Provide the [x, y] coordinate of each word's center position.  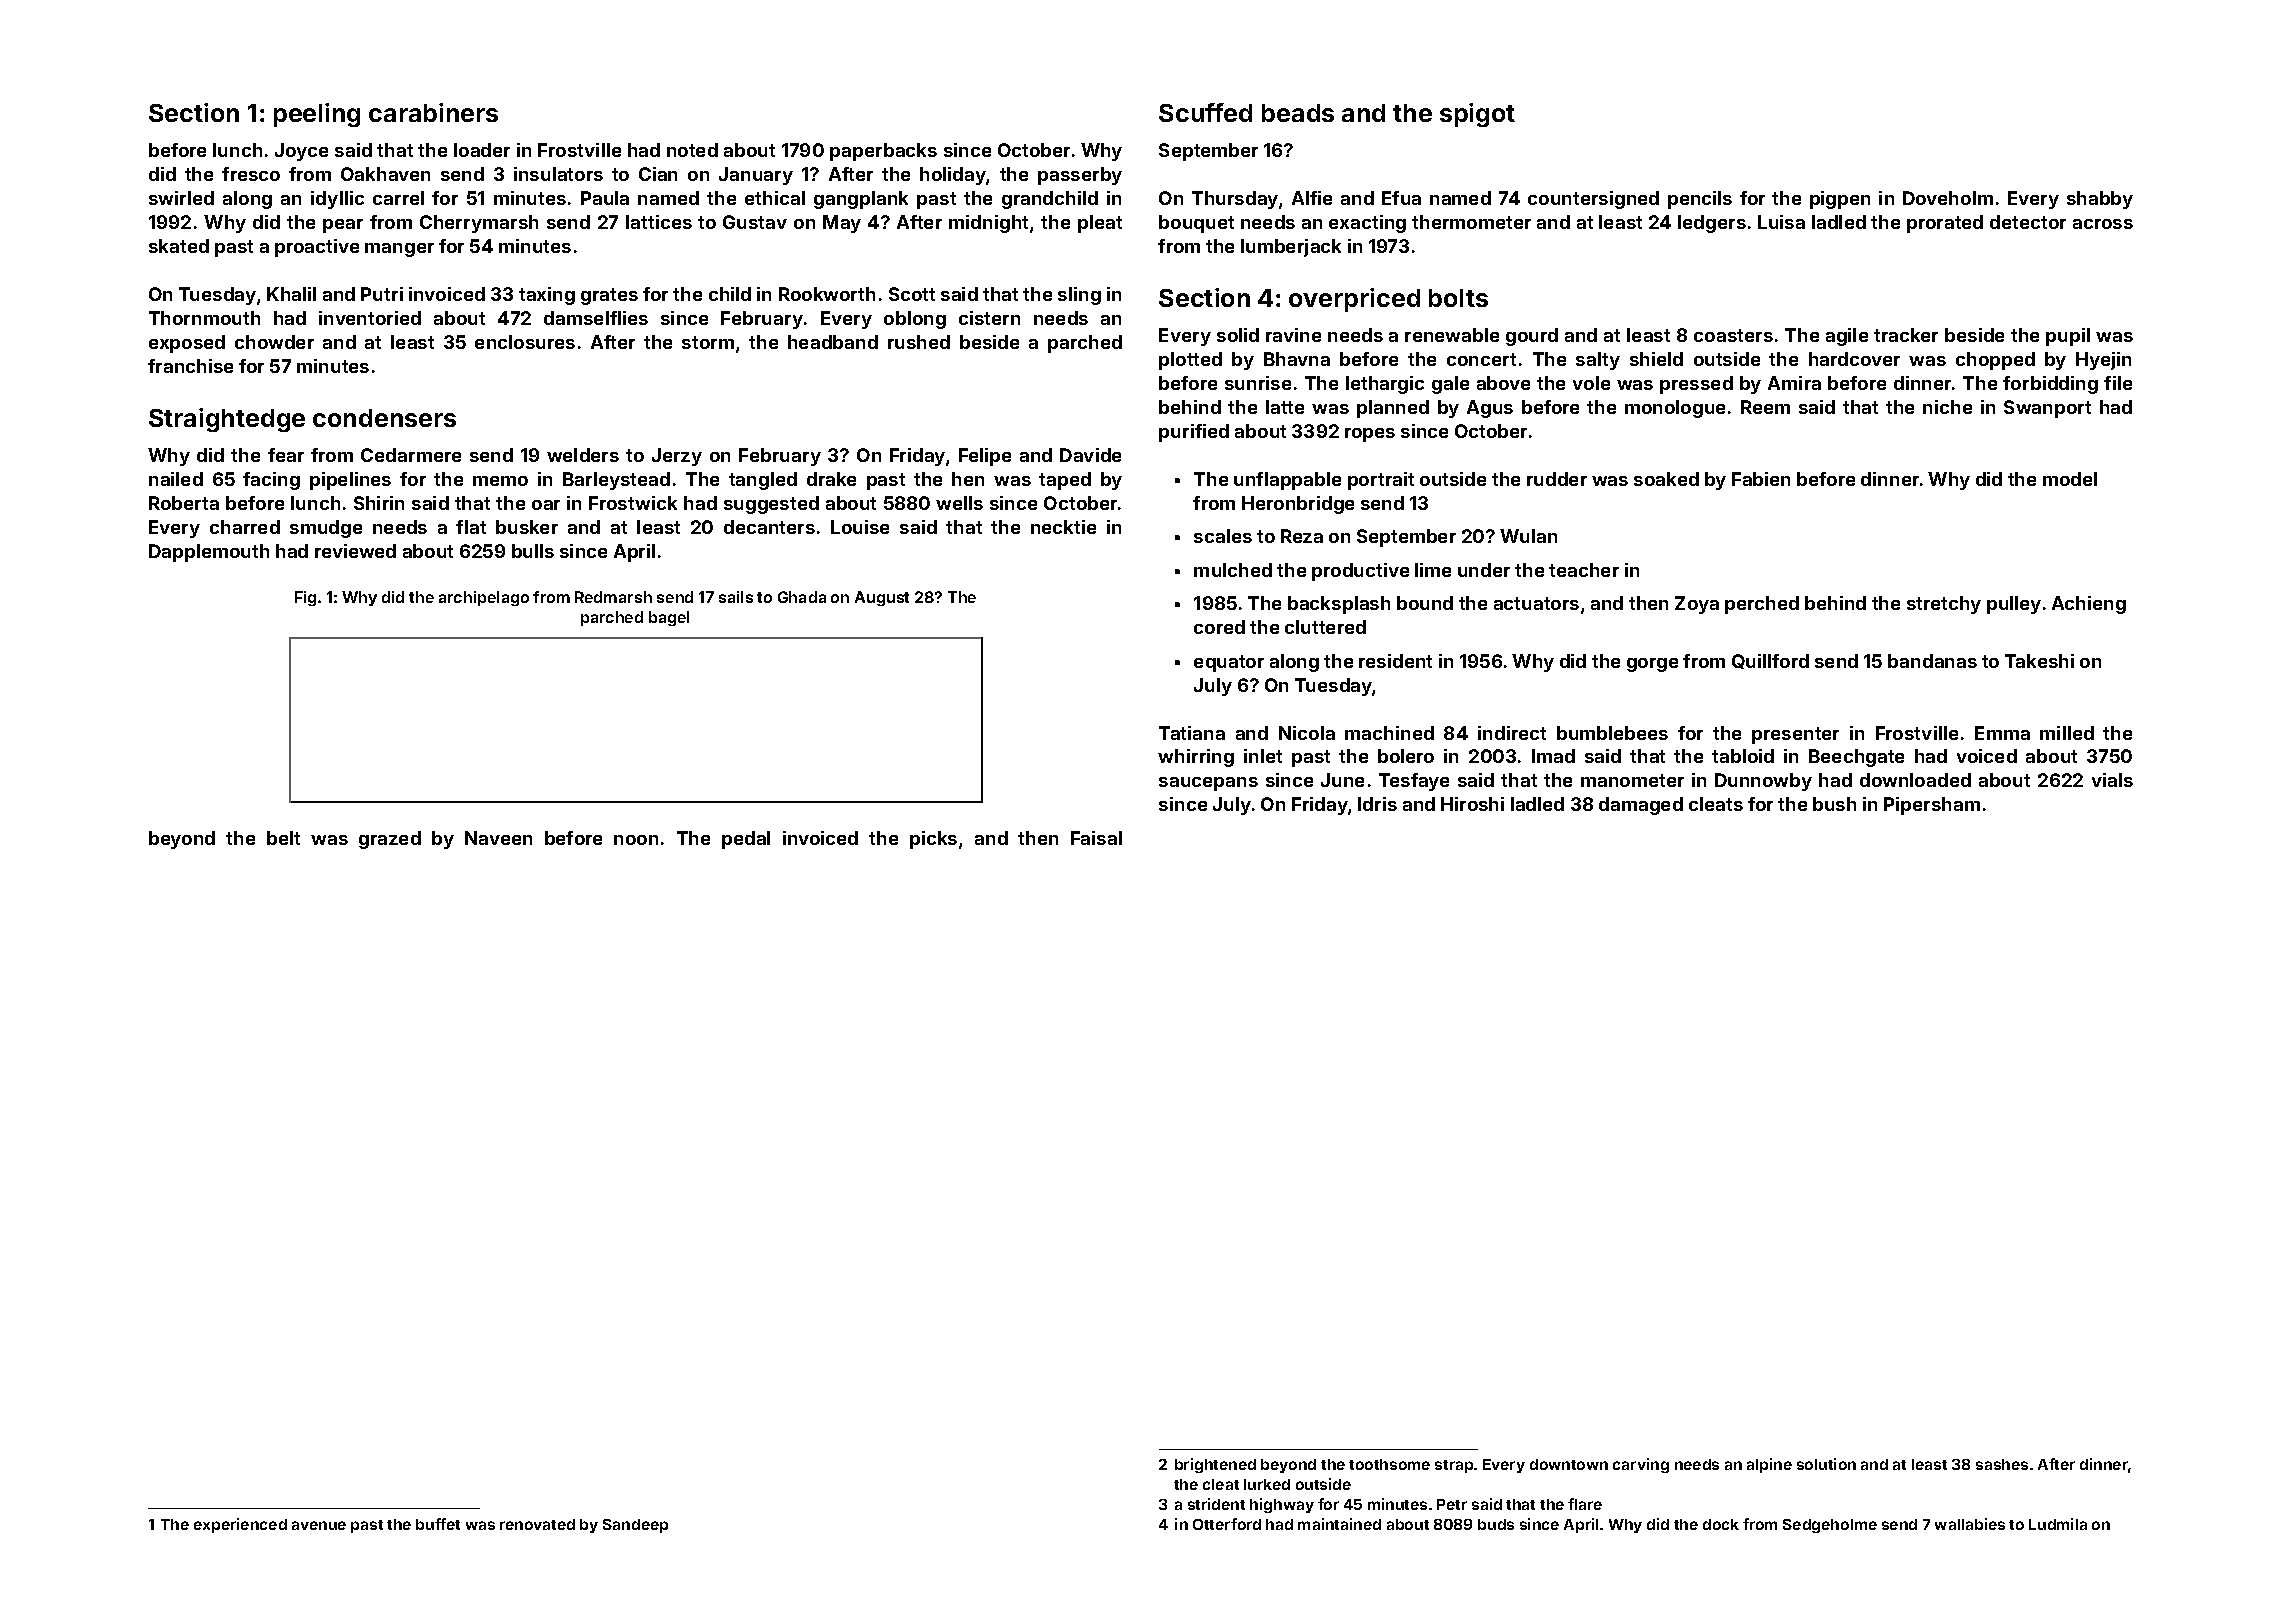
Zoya [1697, 605]
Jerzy [677, 457]
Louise [860, 527]
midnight [988, 224]
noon [636, 840]
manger [399, 250]
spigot [1477, 115]
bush [1834, 804]
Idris [1377, 804]
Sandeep [635, 1526]
